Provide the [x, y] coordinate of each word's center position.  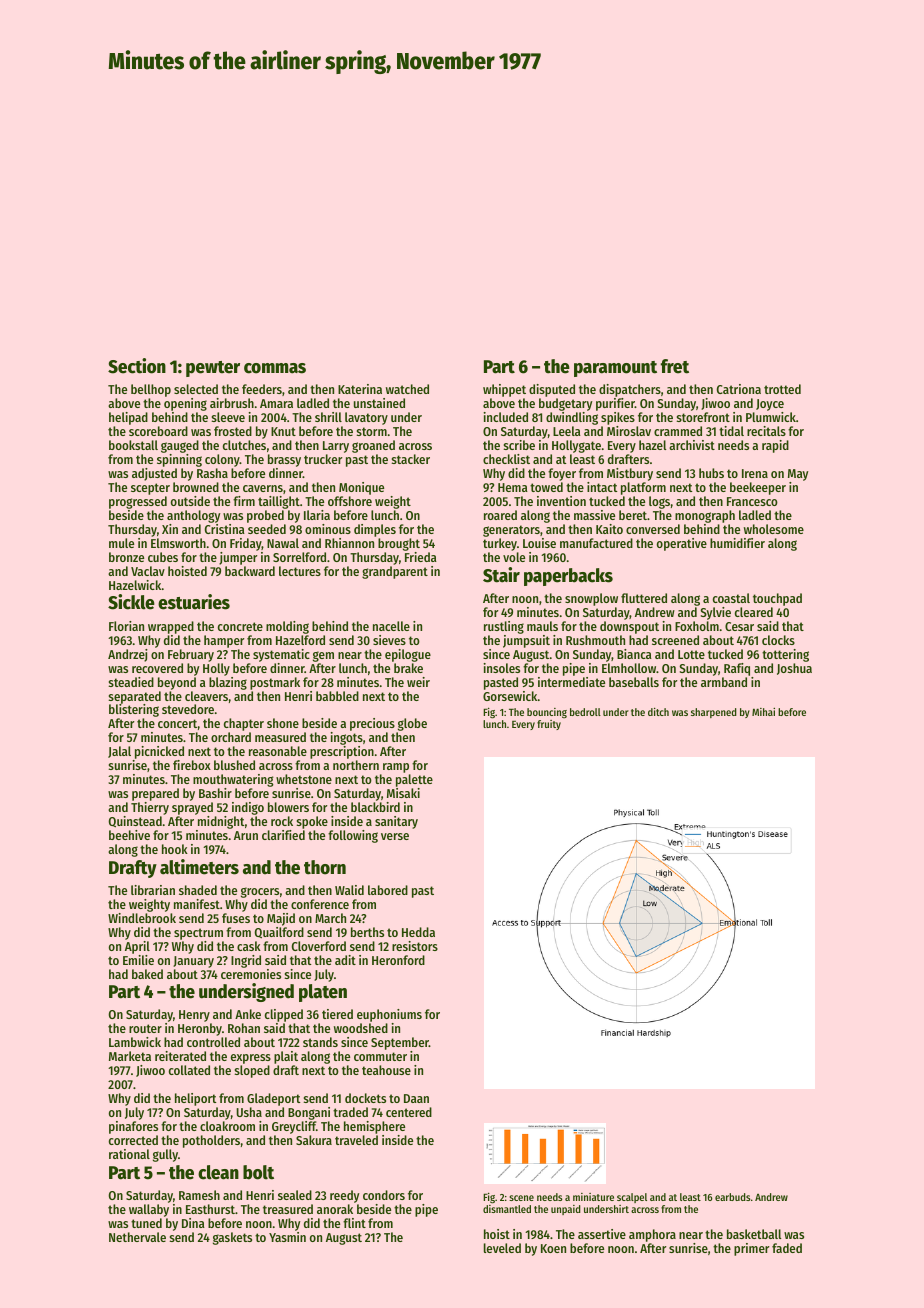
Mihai [763, 712]
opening [185, 404]
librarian [153, 890]
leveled [502, 1248]
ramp [396, 768]
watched [407, 389]
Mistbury [630, 474]
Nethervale [137, 1237]
